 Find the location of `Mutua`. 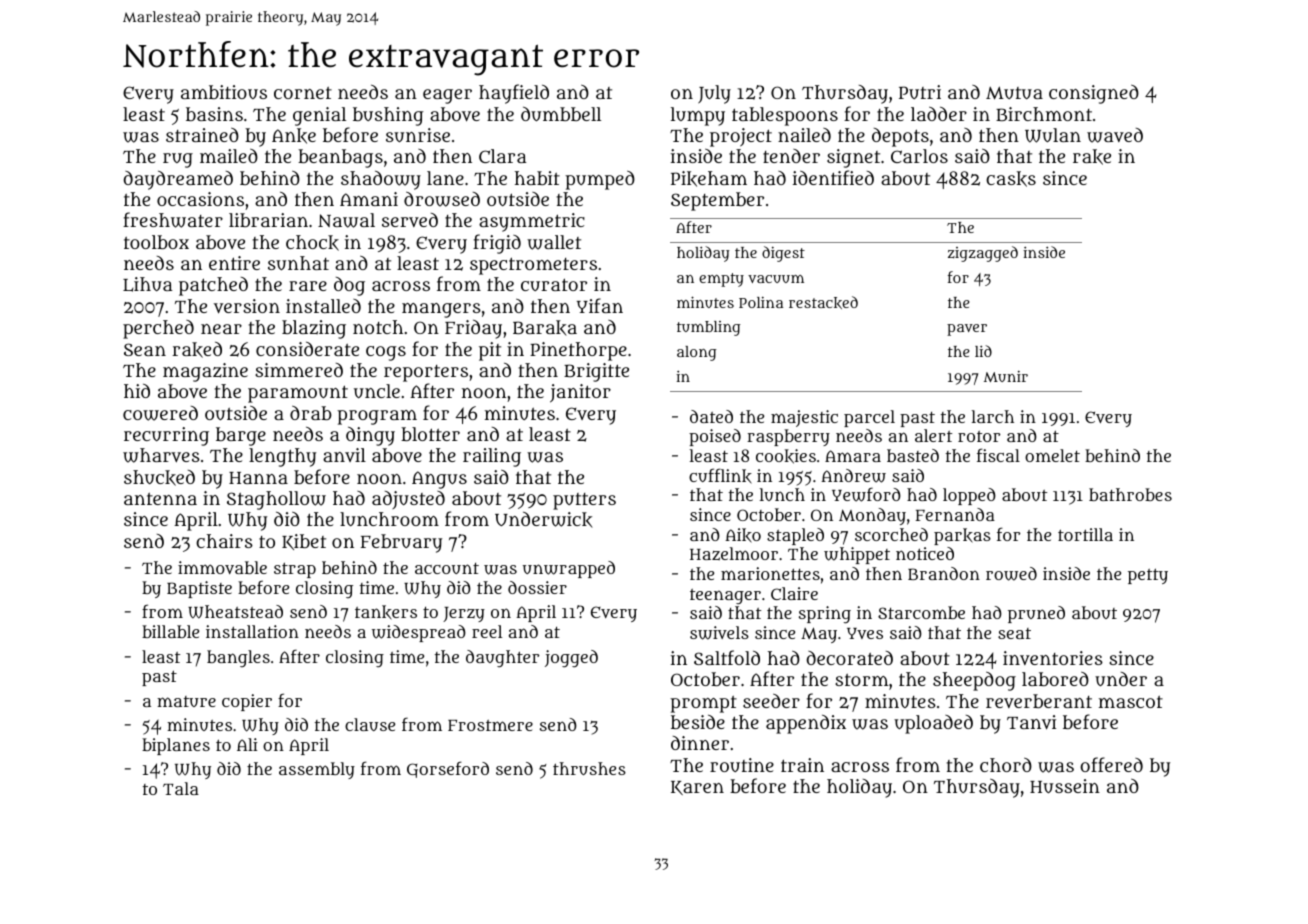

Mutua is located at coordinates (1014, 93).
